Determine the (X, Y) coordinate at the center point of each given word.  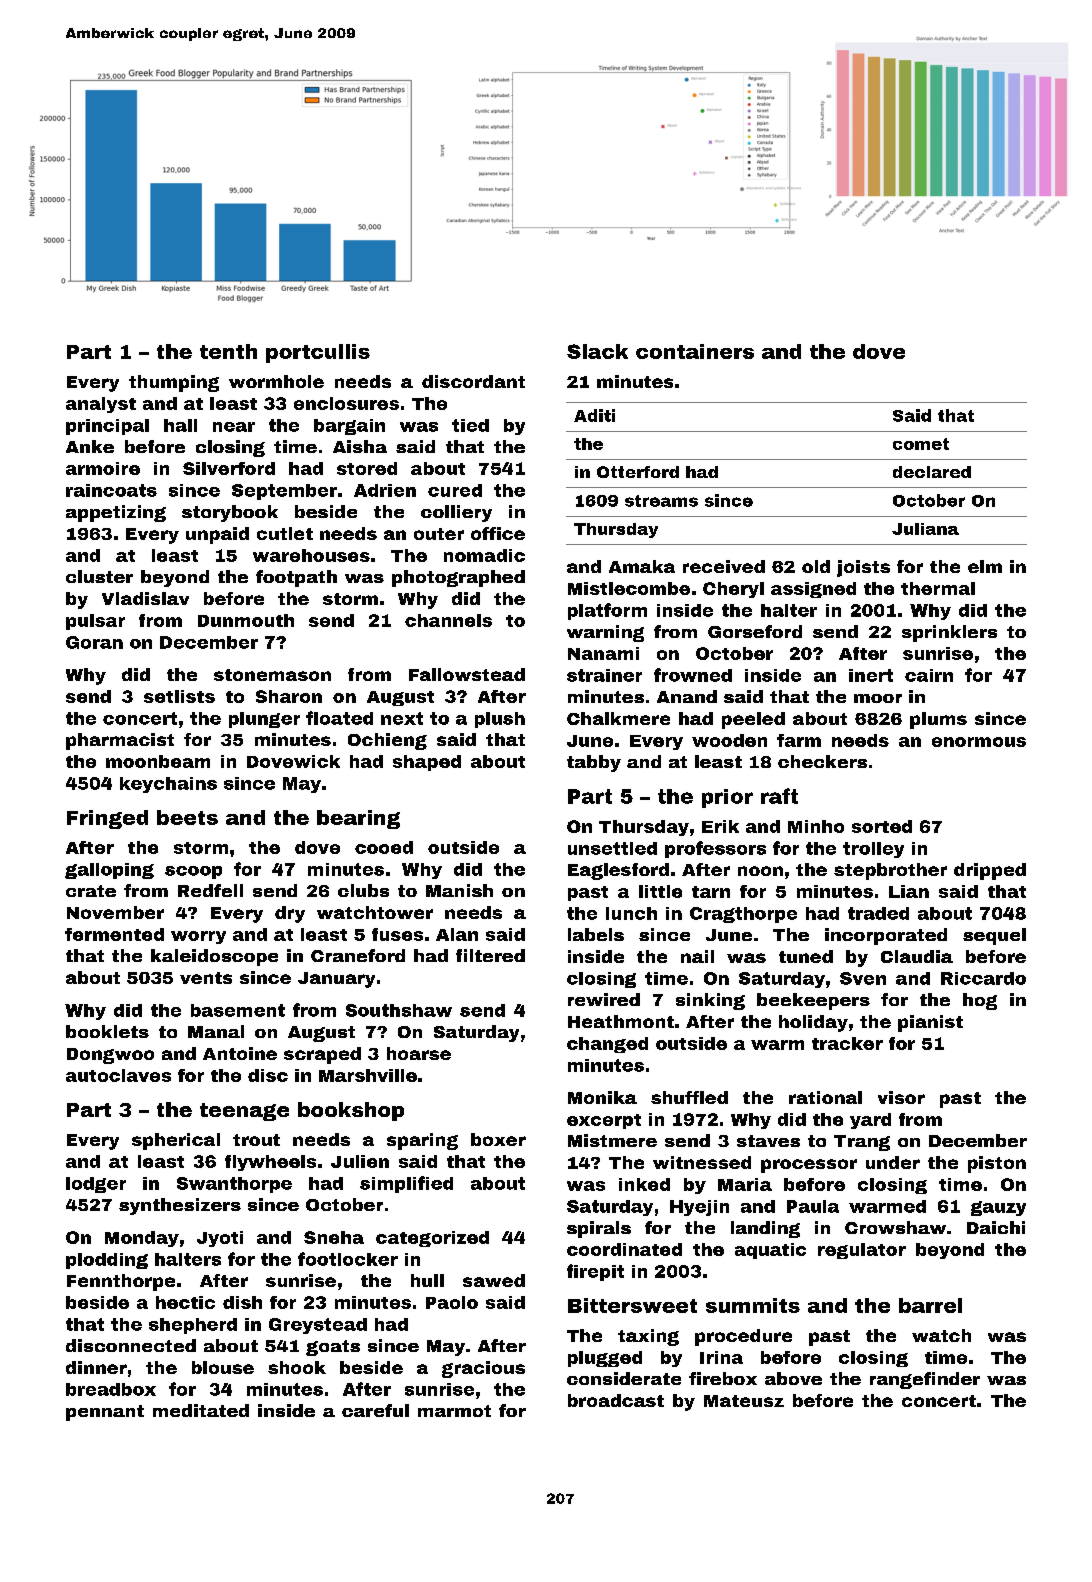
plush (500, 720)
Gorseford (755, 631)
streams (661, 501)
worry (198, 937)
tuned (806, 956)
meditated (201, 1410)
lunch (631, 913)
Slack (597, 351)
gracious (483, 1369)
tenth (228, 351)
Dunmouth (246, 620)
